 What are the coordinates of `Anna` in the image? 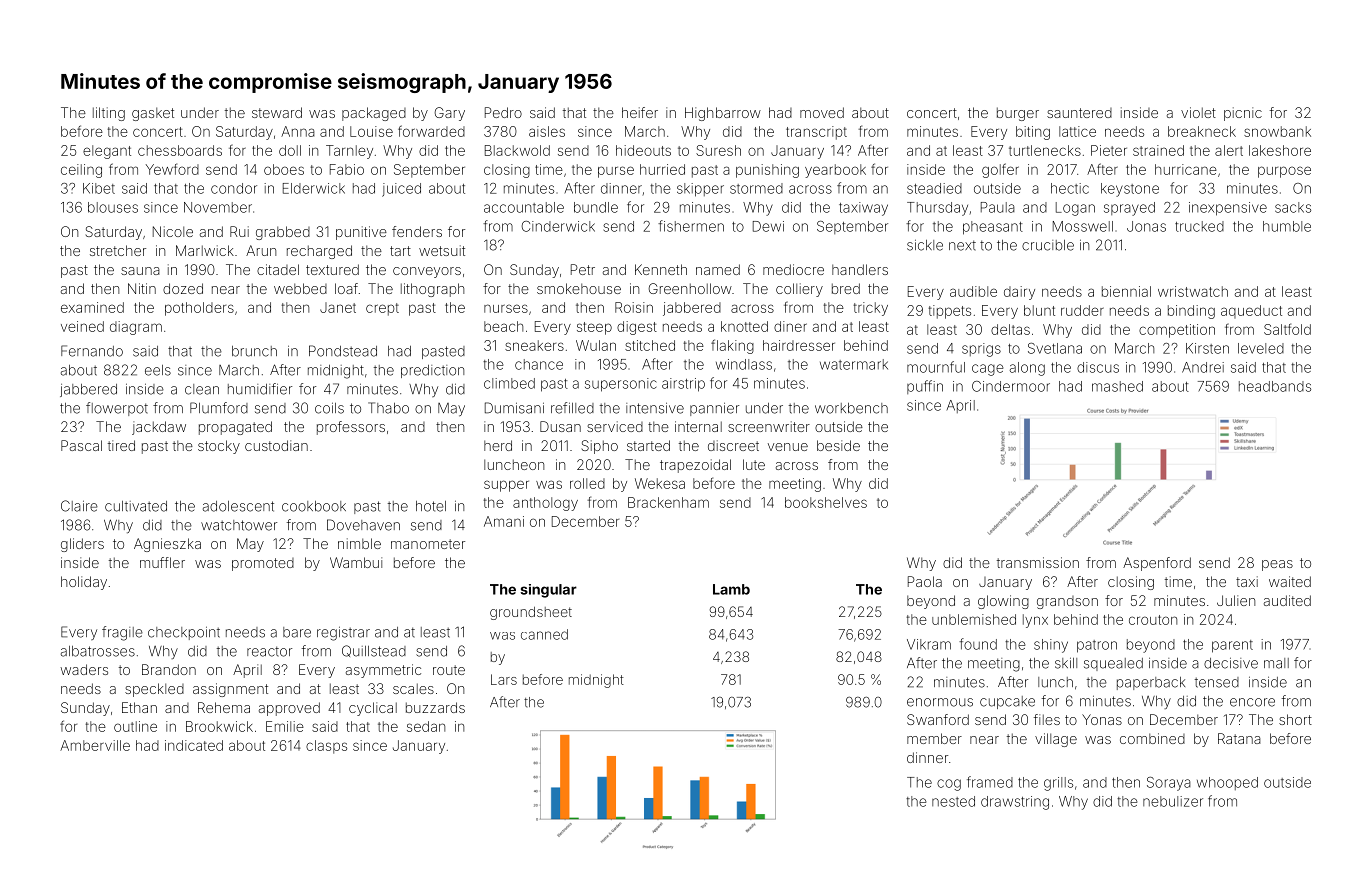 It's located at (298, 131).
